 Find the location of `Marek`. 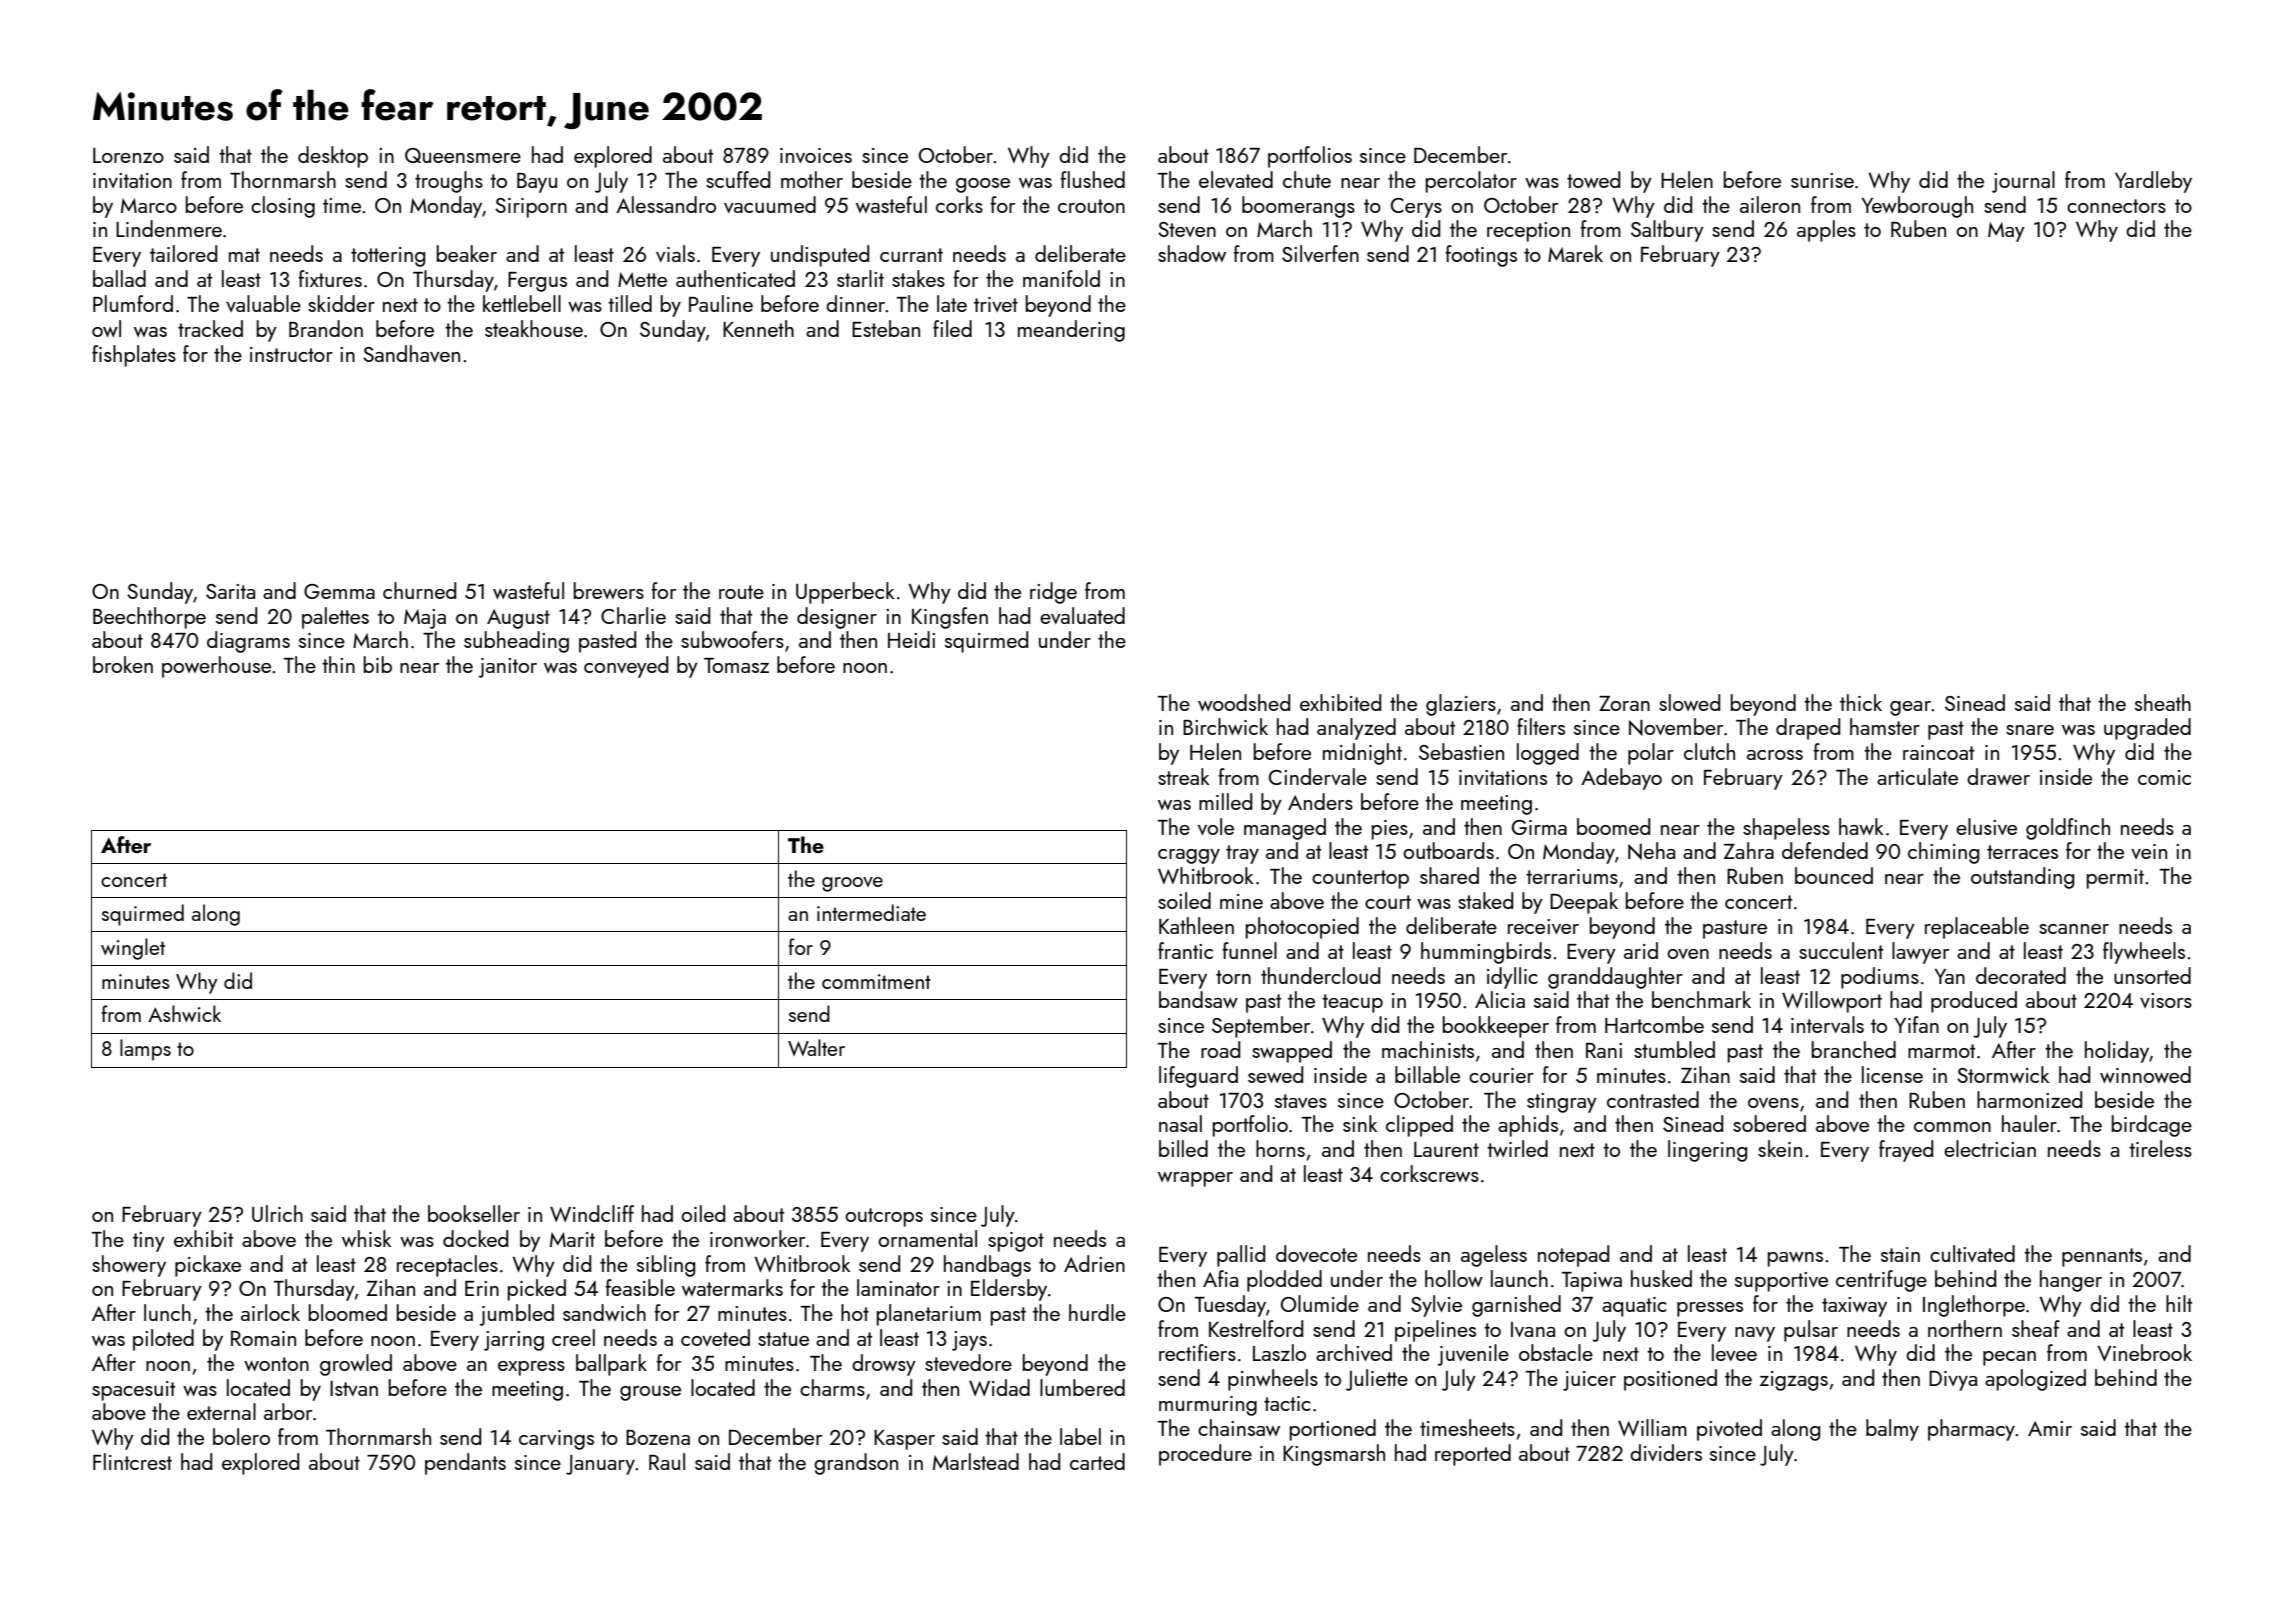

Marek is located at coordinates (1575, 253).
